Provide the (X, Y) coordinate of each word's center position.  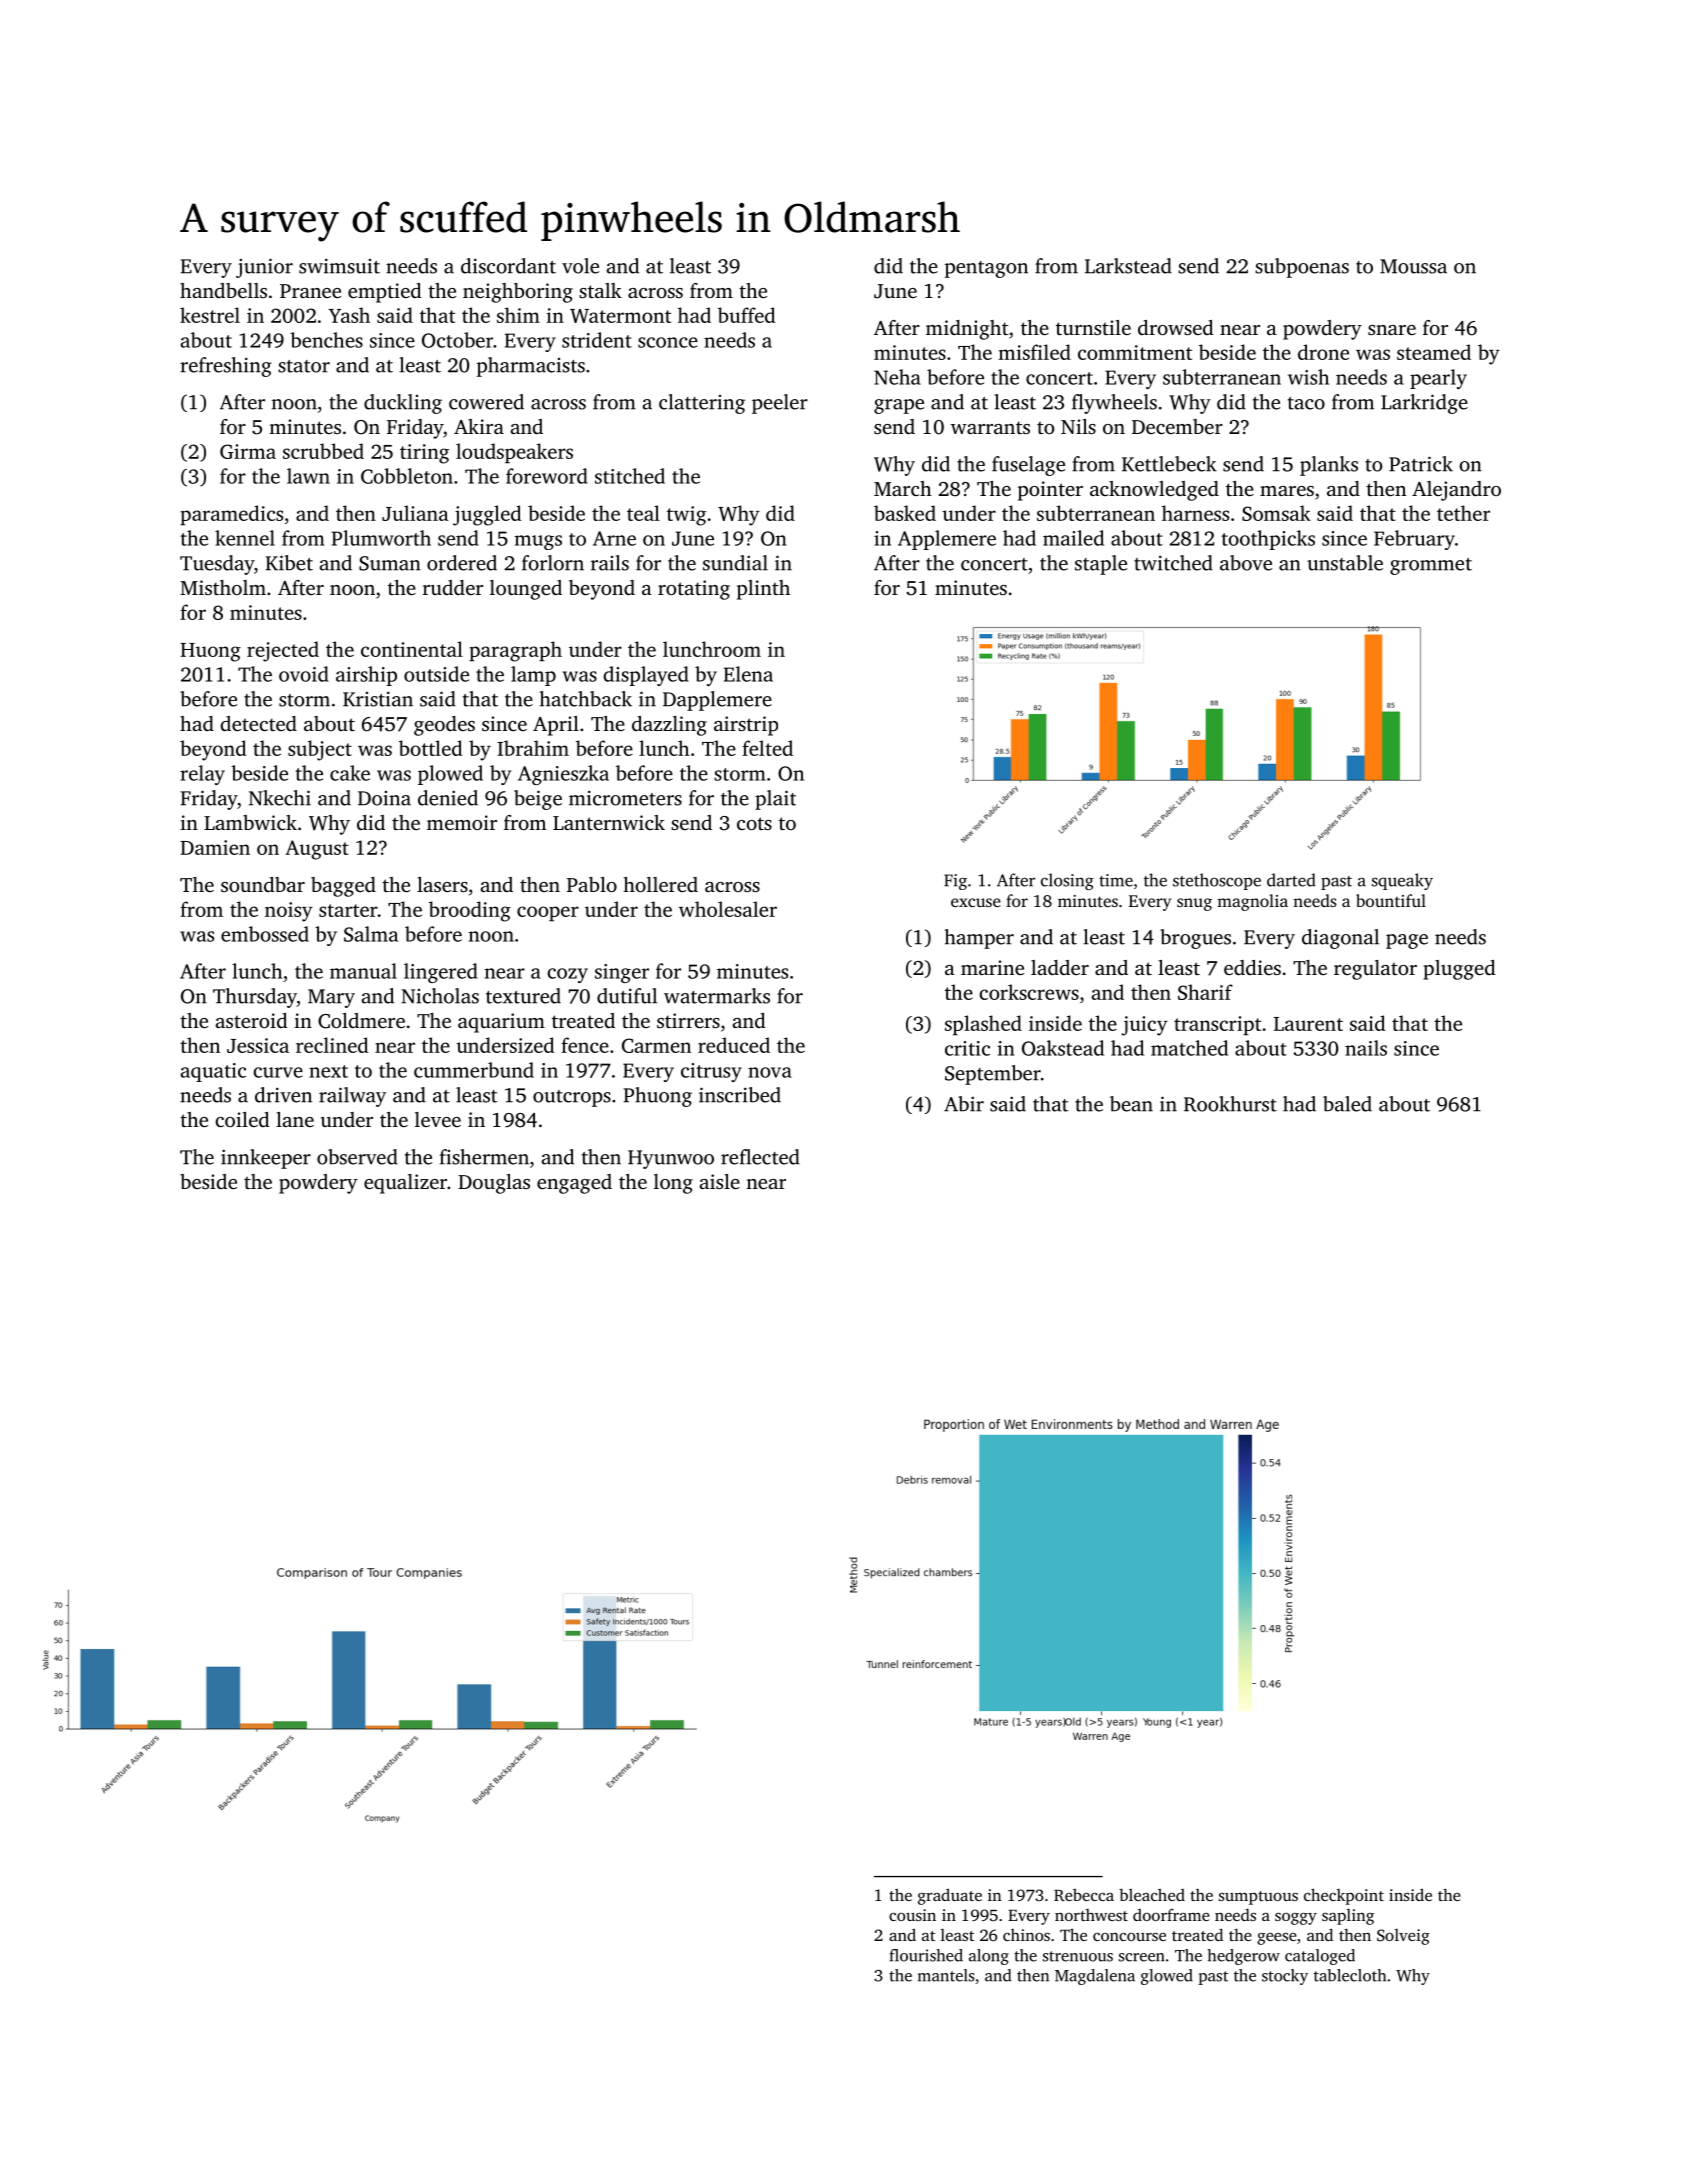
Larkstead (1128, 266)
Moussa (1413, 266)
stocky (1285, 1977)
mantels (946, 1975)
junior (264, 268)
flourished (926, 1955)
